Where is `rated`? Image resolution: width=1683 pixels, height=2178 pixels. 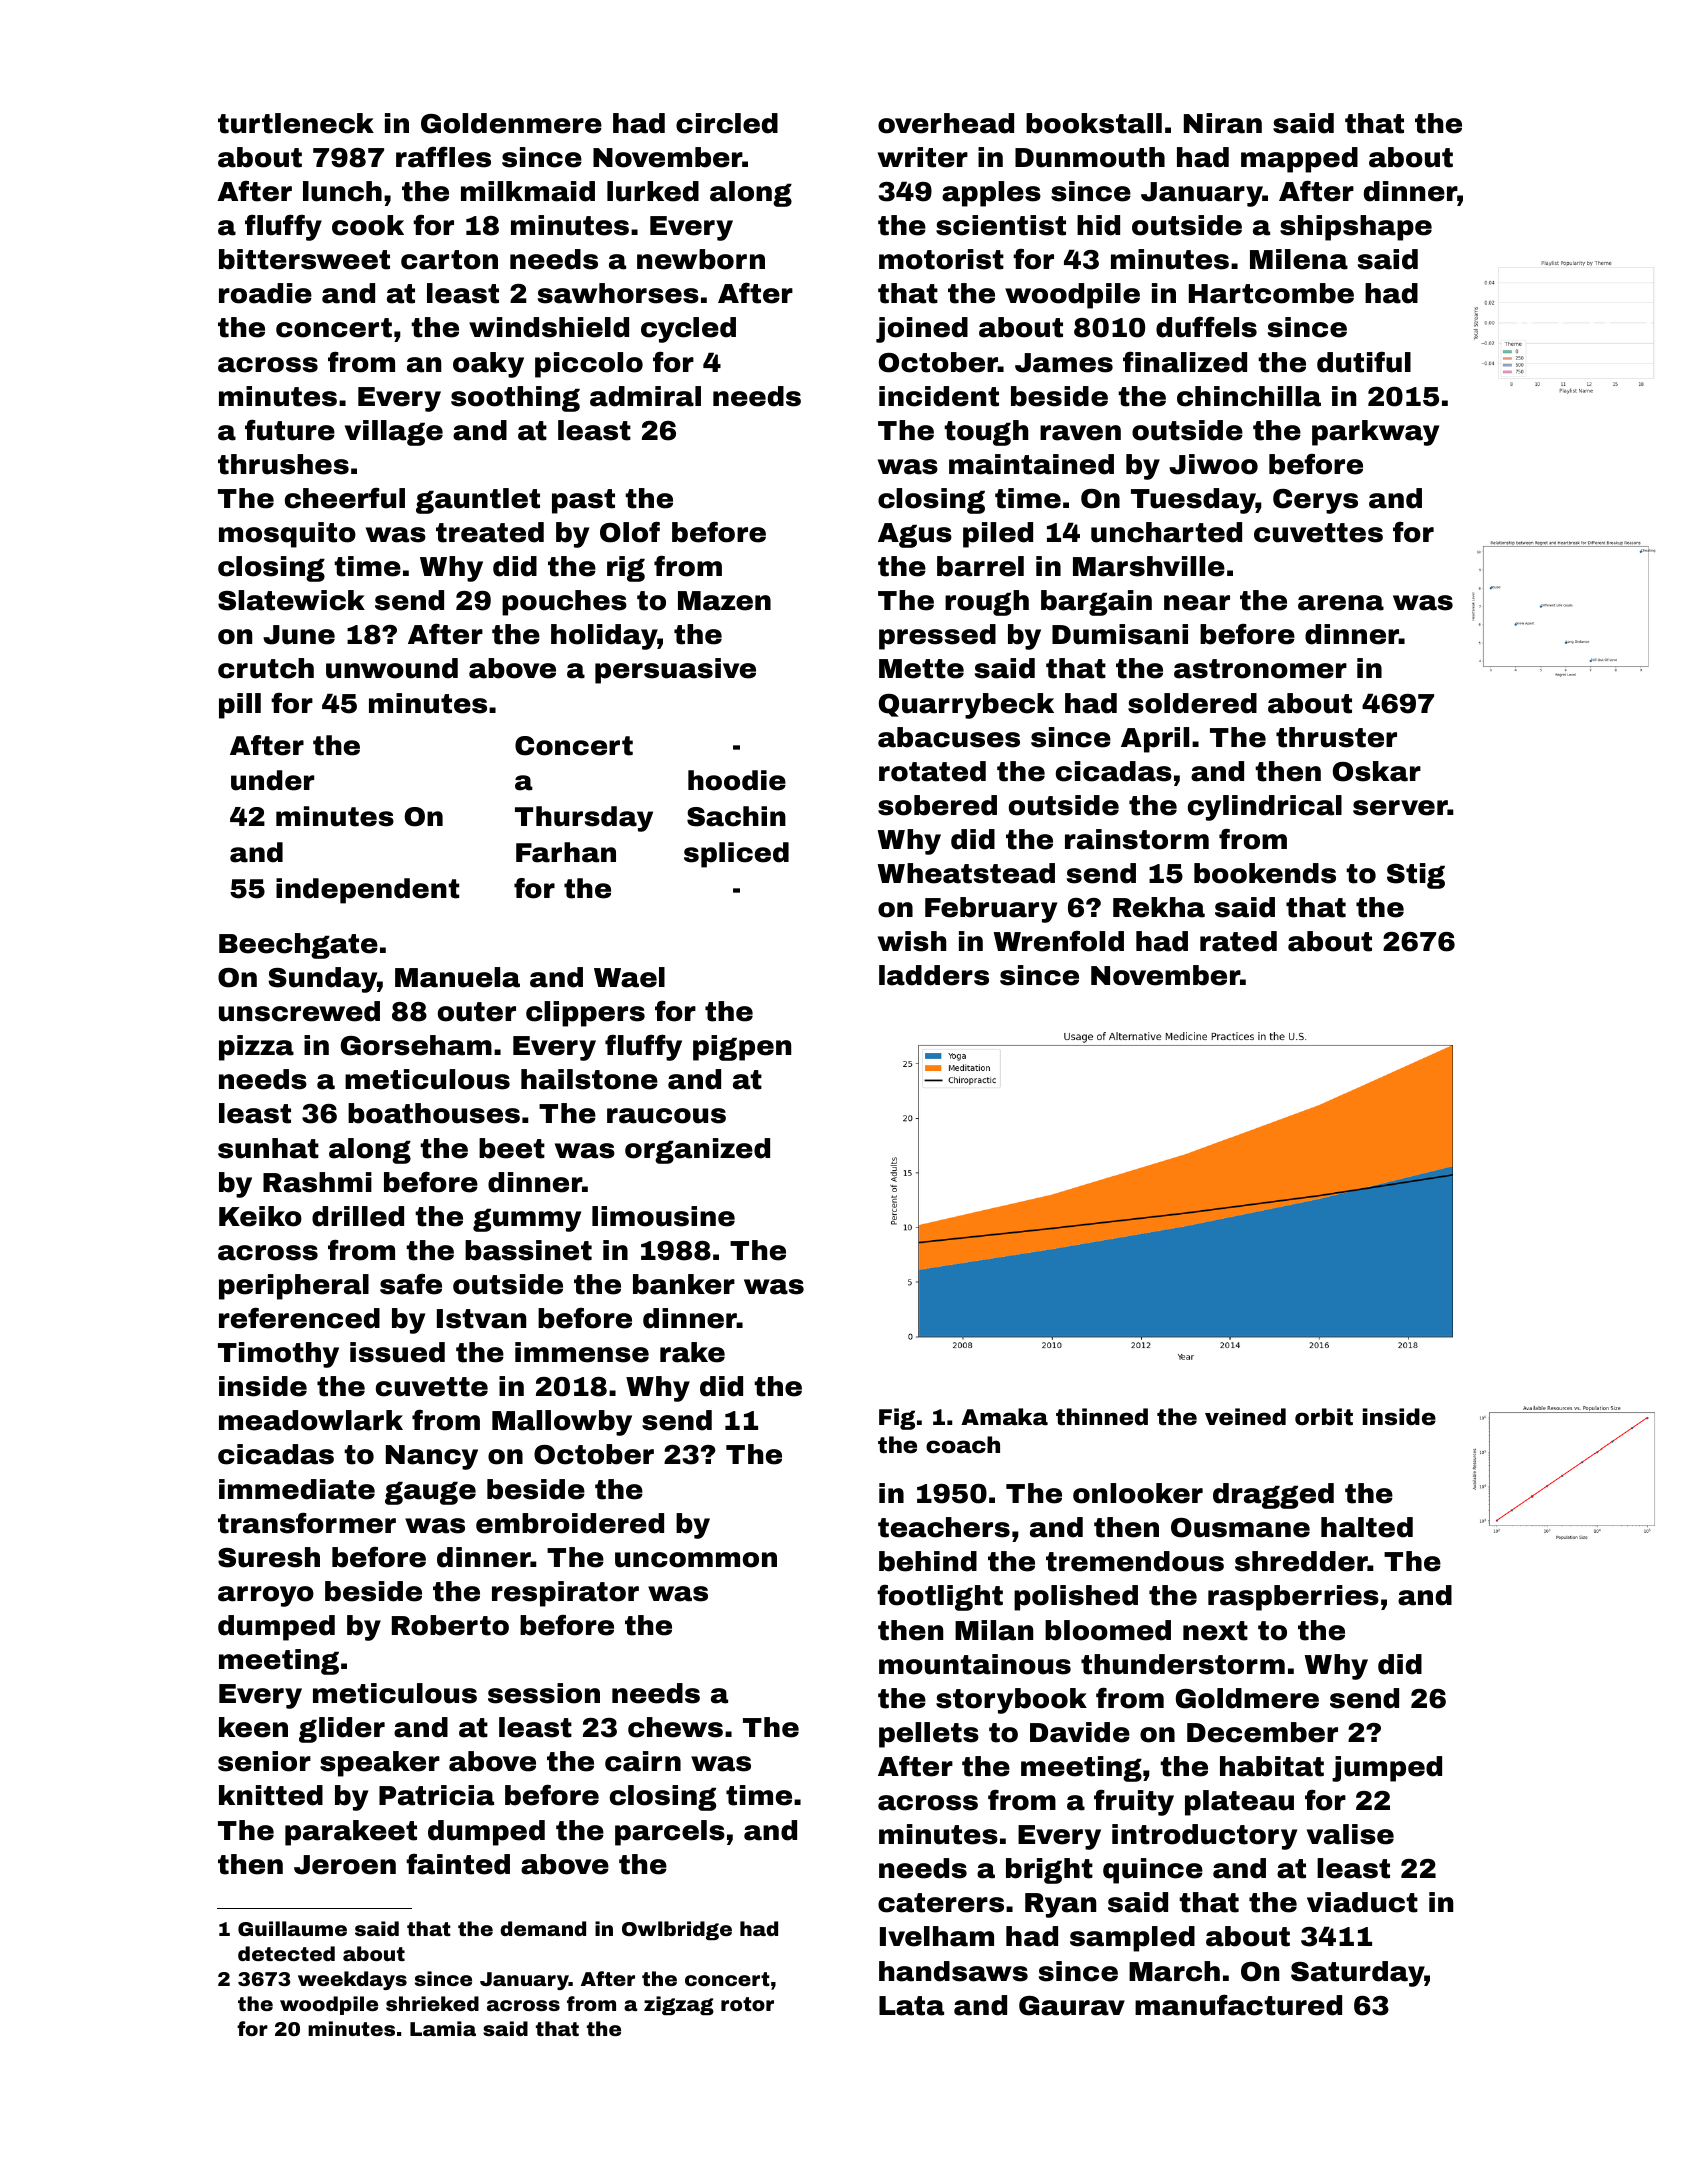 rated is located at coordinates (1238, 941).
